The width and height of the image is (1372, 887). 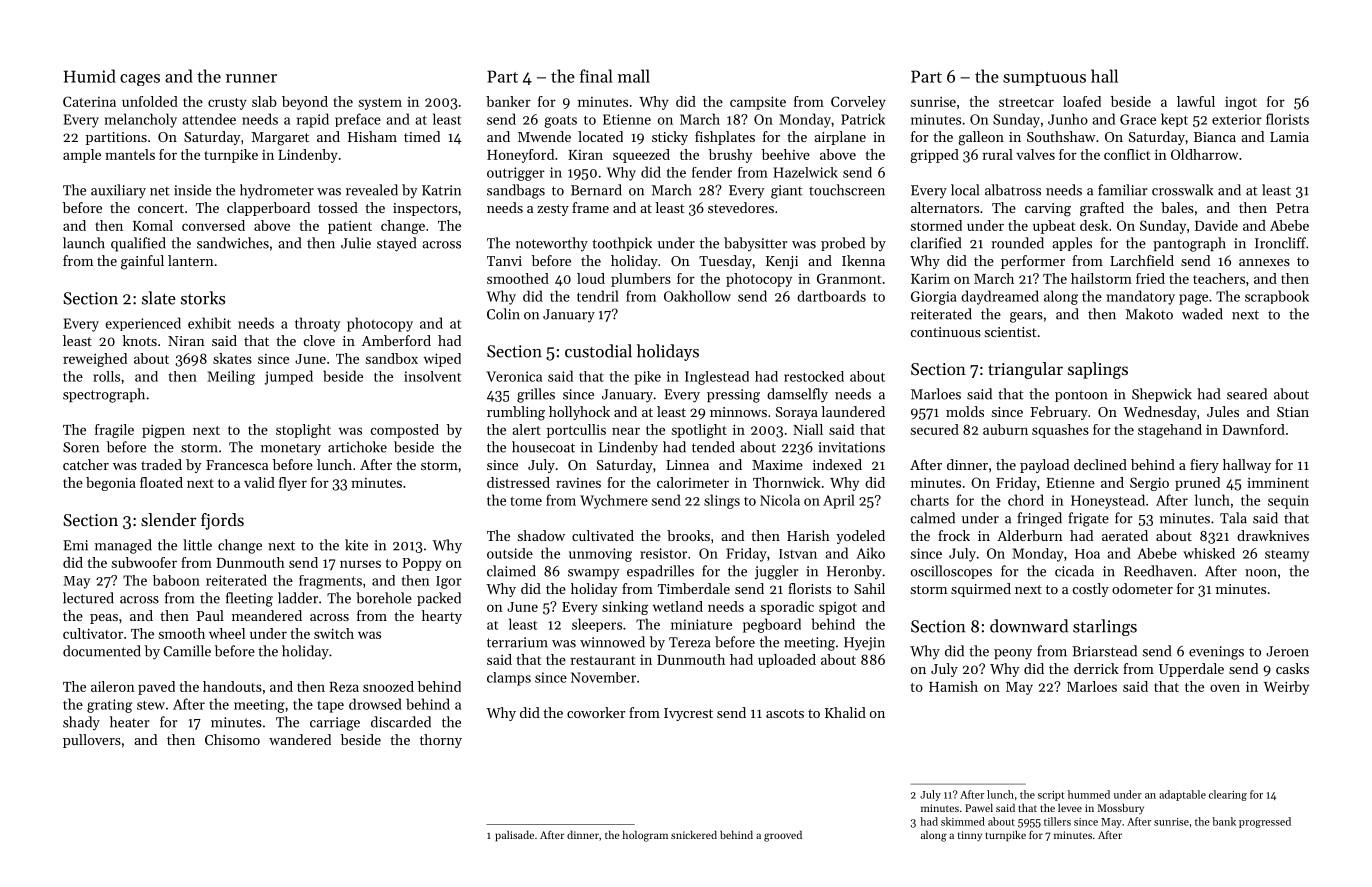 I want to click on plumbers, so click(x=641, y=280).
